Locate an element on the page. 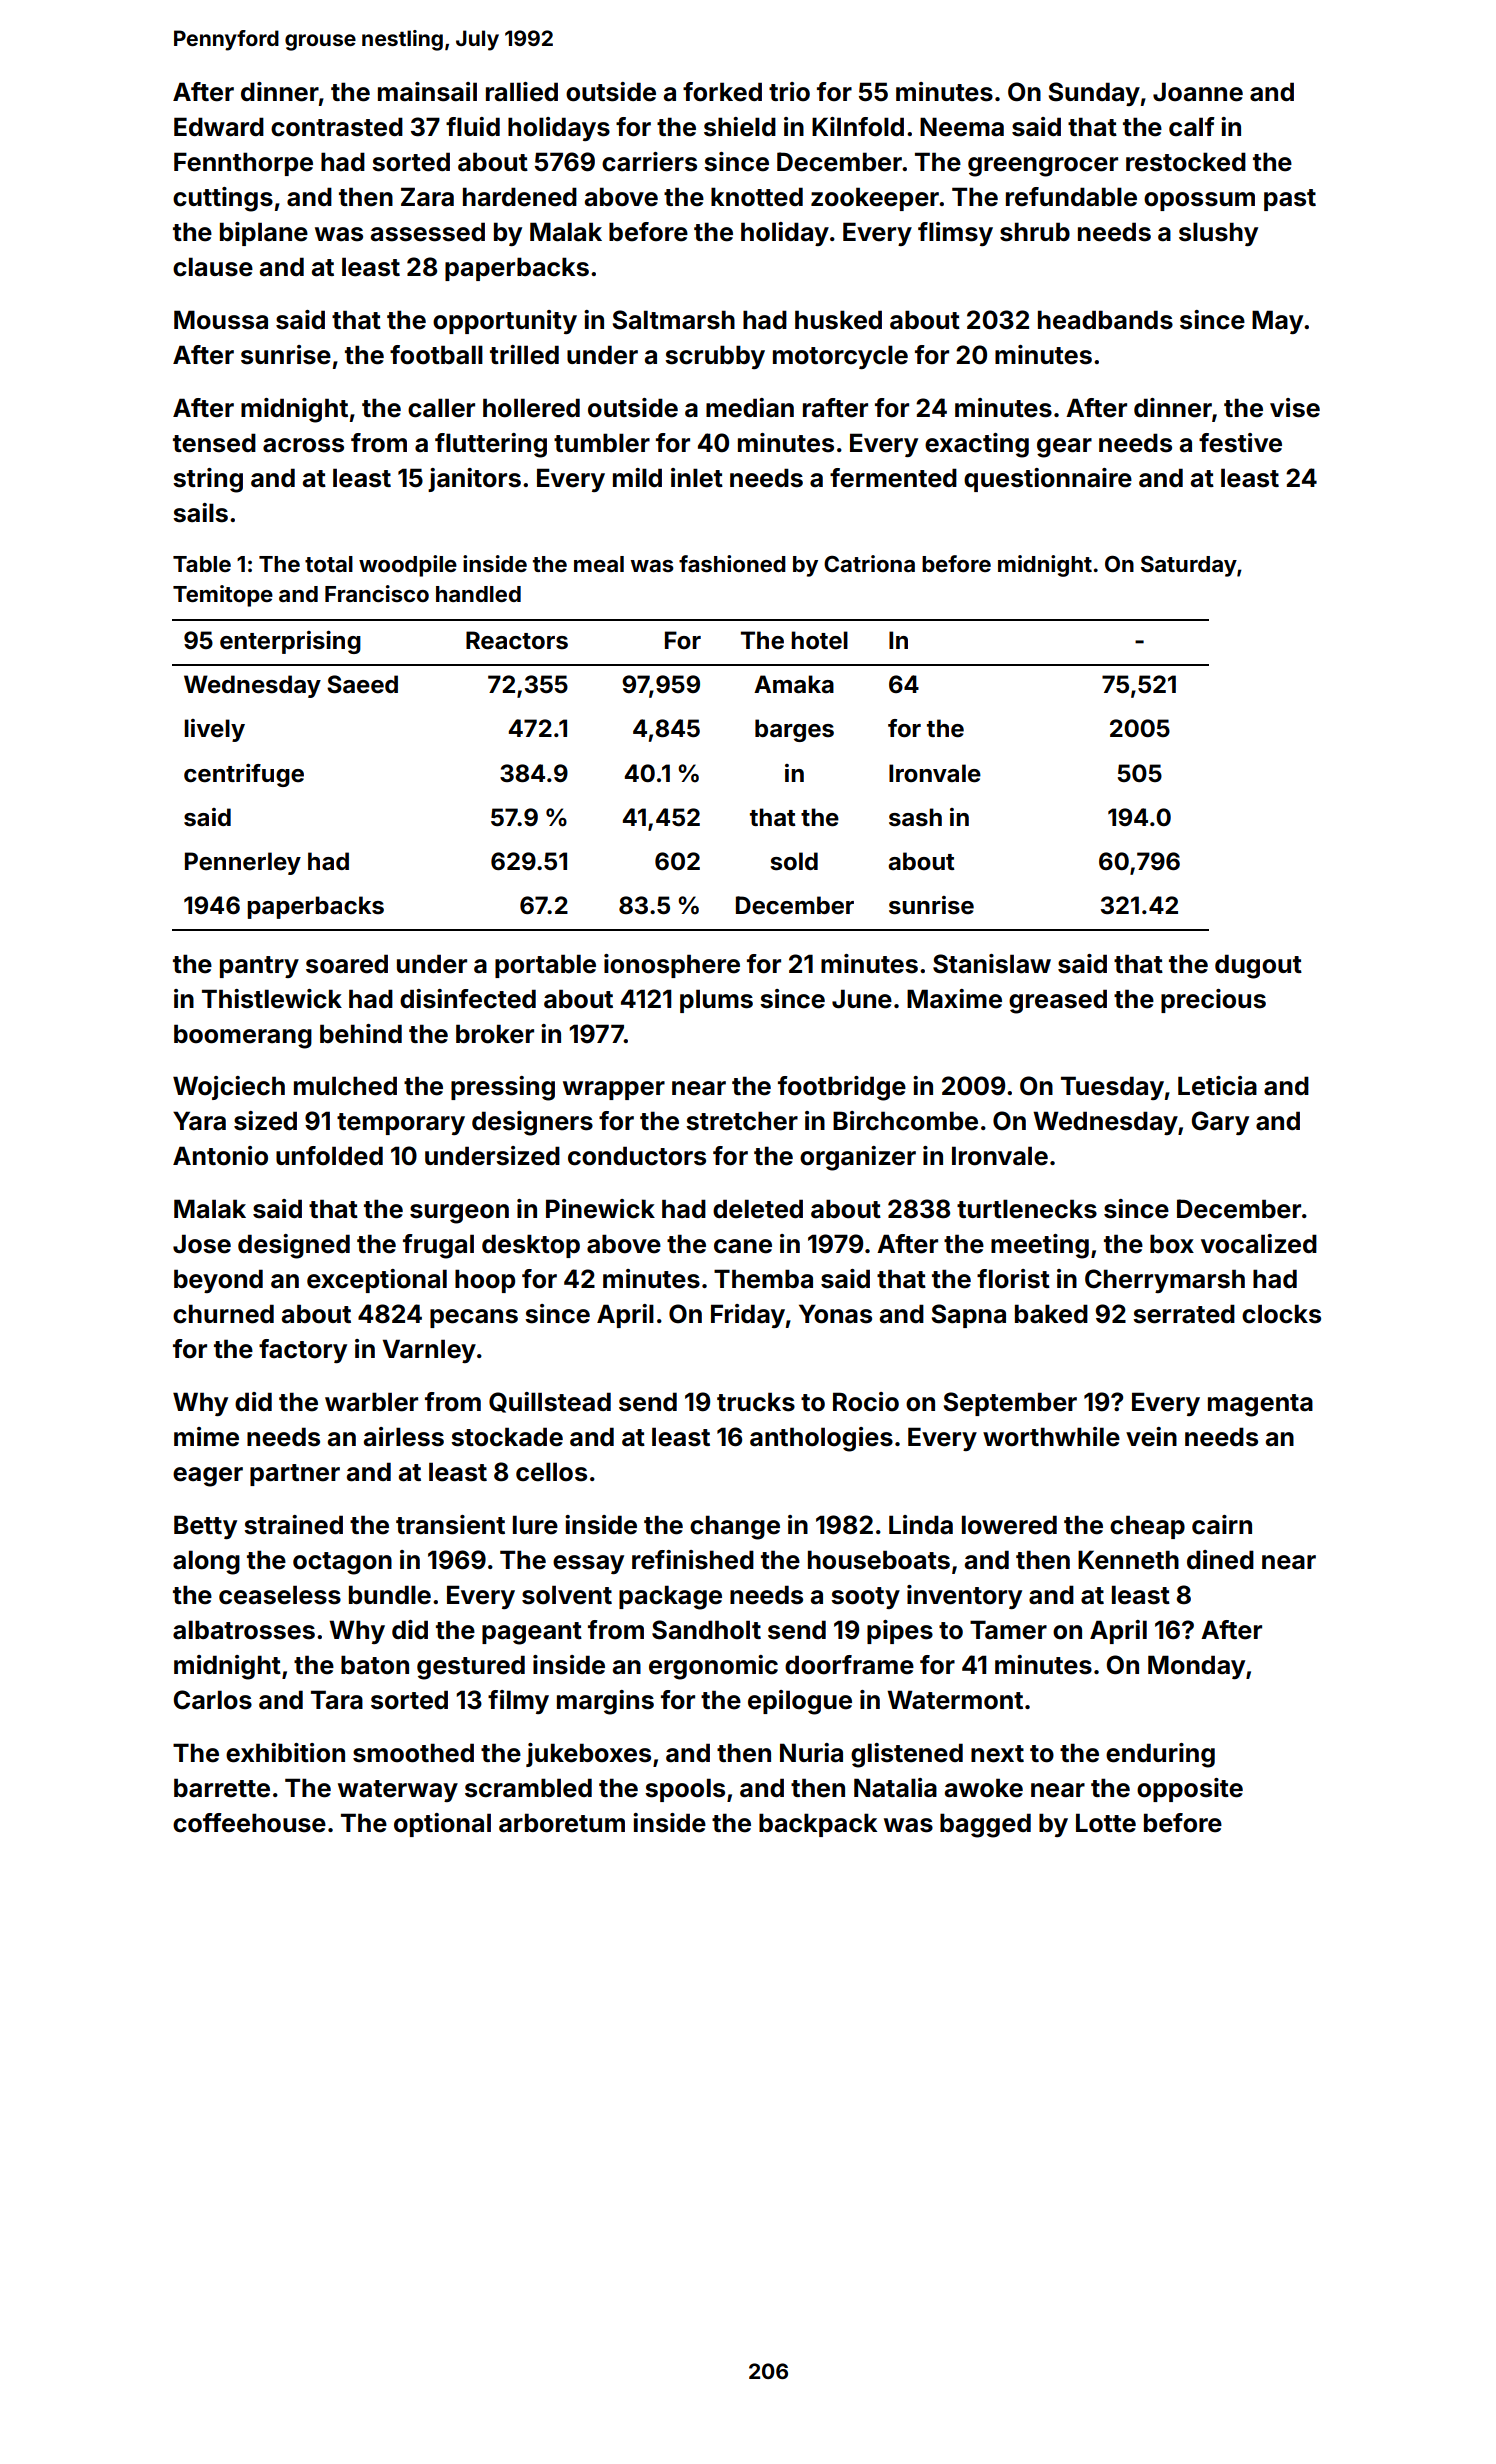 Image resolution: width=1496 pixels, height=2464 pixels. Kilnfold is located at coordinates (858, 127).
